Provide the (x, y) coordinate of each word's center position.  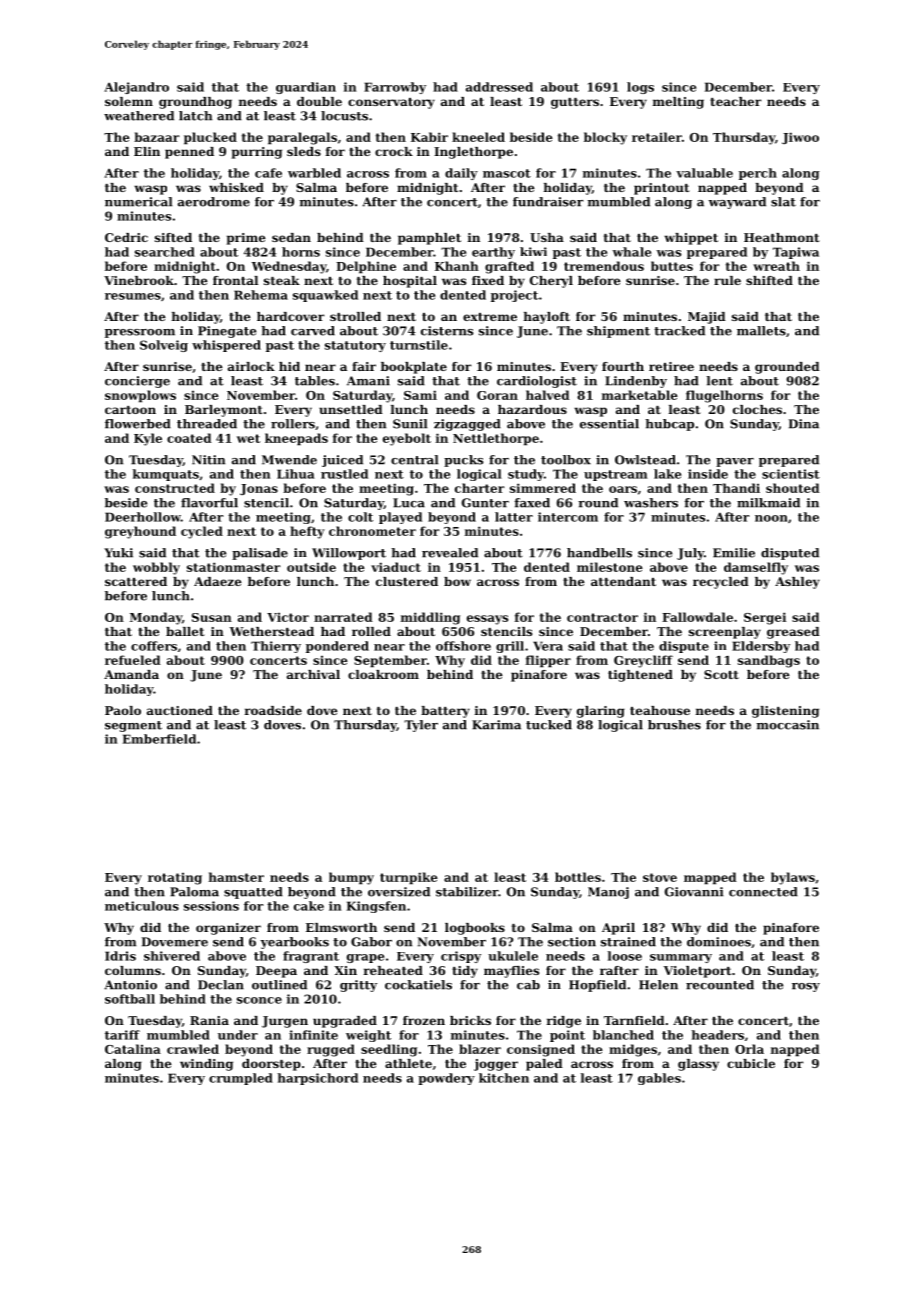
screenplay (725, 633)
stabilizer (467, 892)
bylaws (793, 878)
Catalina (133, 1049)
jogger (496, 1065)
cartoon (130, 410)
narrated (343, 617)
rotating (175, 879)
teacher (735, 101)
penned (189, 153)
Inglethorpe (473, 153)
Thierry (276, 647)
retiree (671, 366)
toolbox (566, 460)
